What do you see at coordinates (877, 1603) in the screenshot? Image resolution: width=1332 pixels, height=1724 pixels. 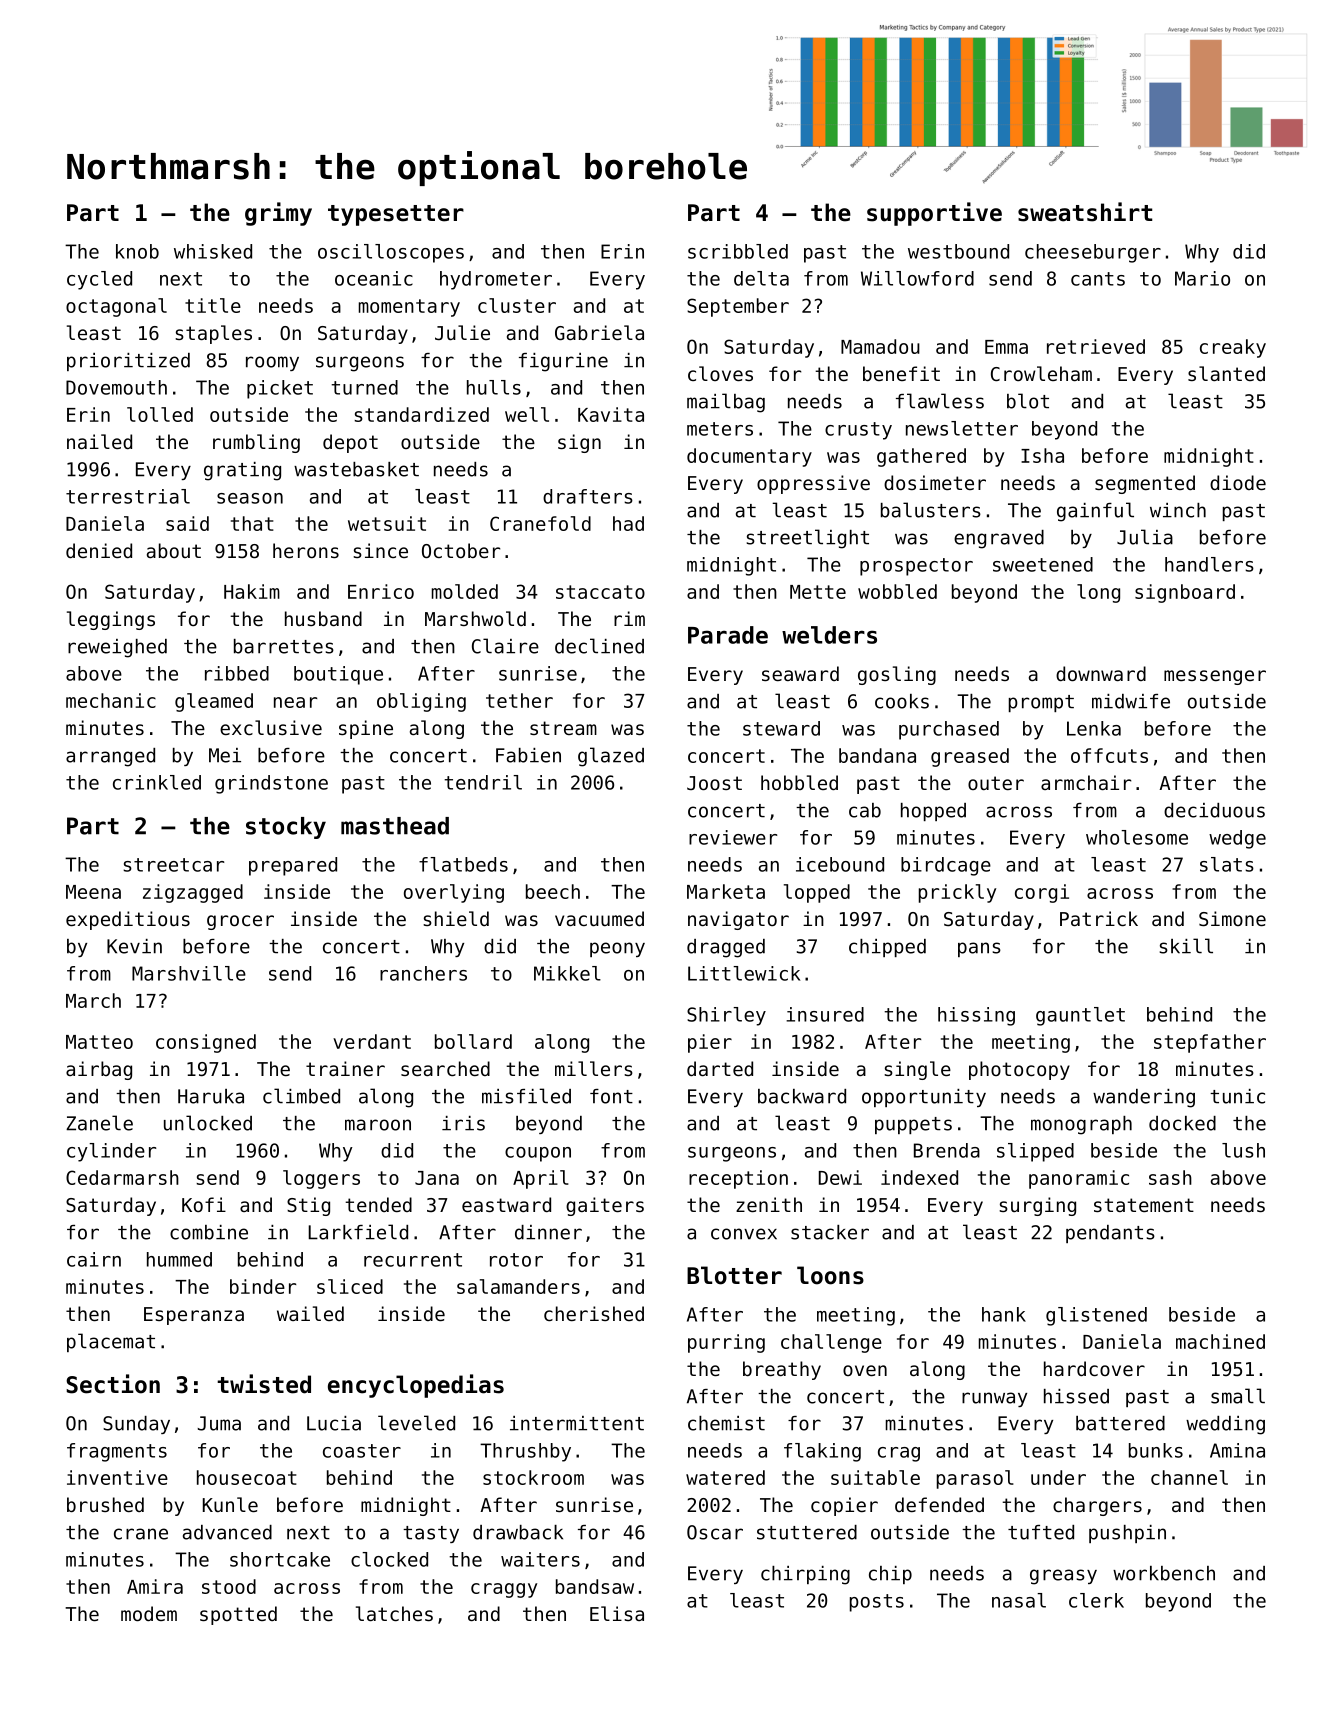 I see `posts` at bounding box center [877, 1603].
